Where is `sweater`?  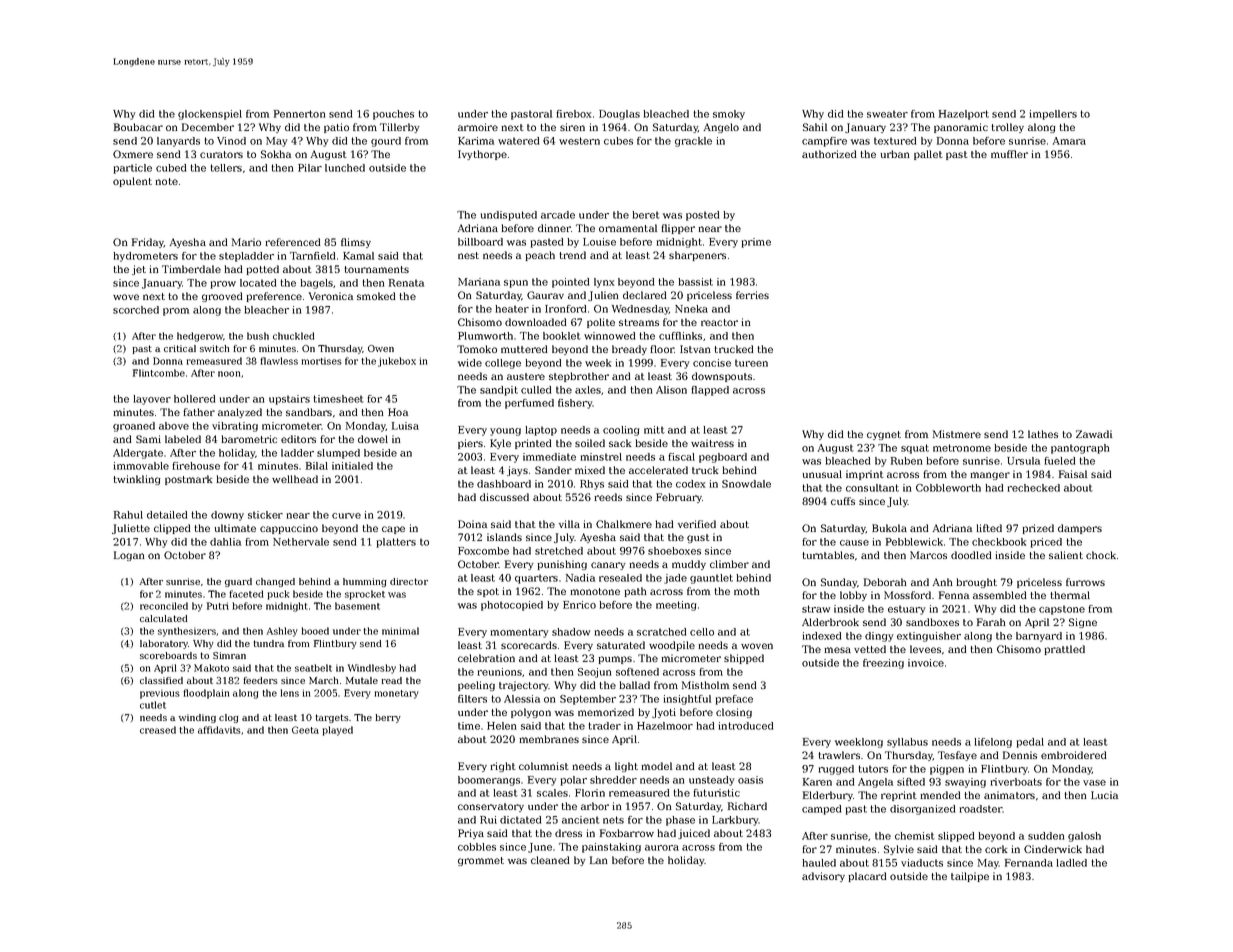 sweater is located at coordinates (887, 114).
